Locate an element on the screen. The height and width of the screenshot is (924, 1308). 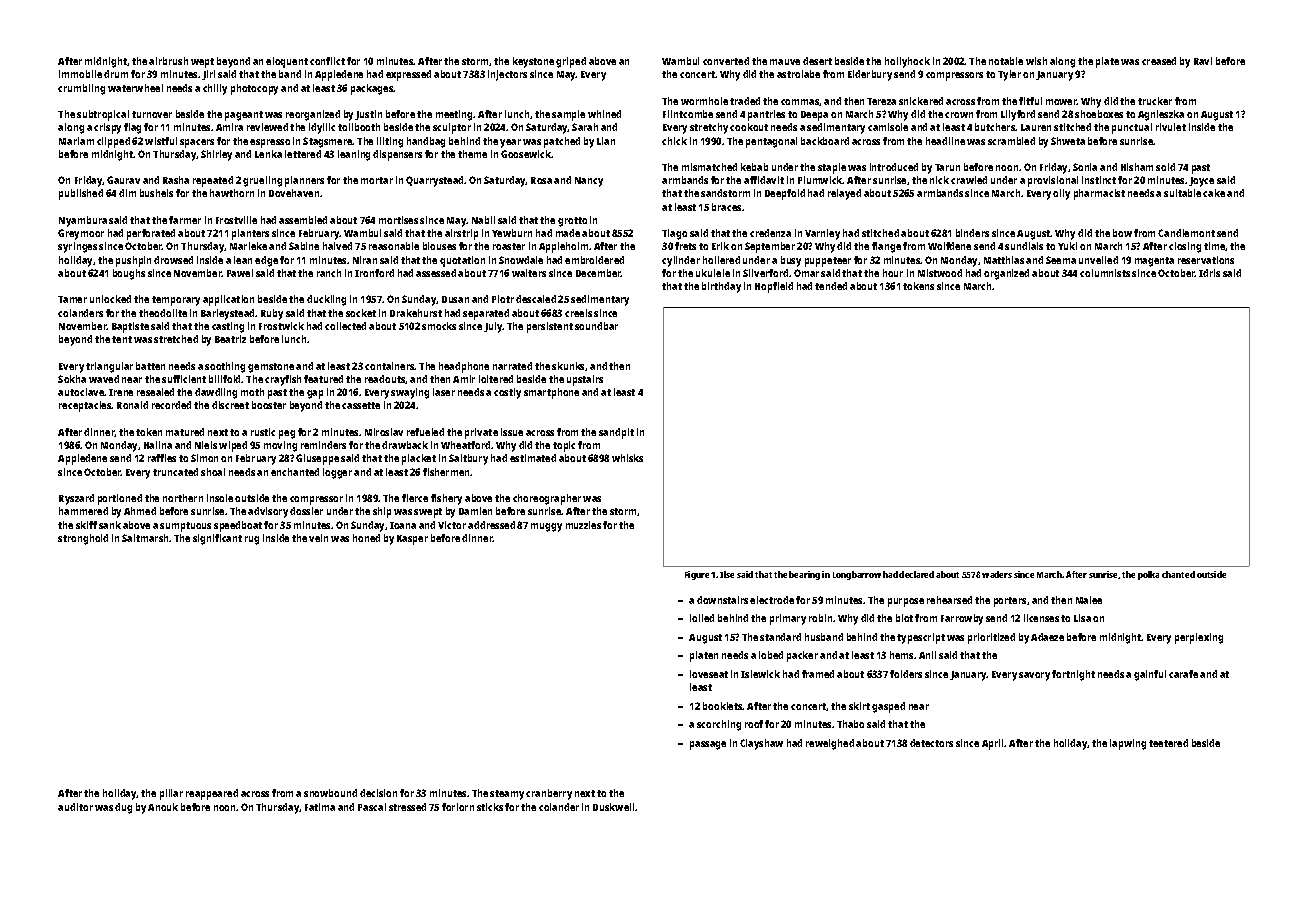
upstairs is located at coordinates (585, 380).
